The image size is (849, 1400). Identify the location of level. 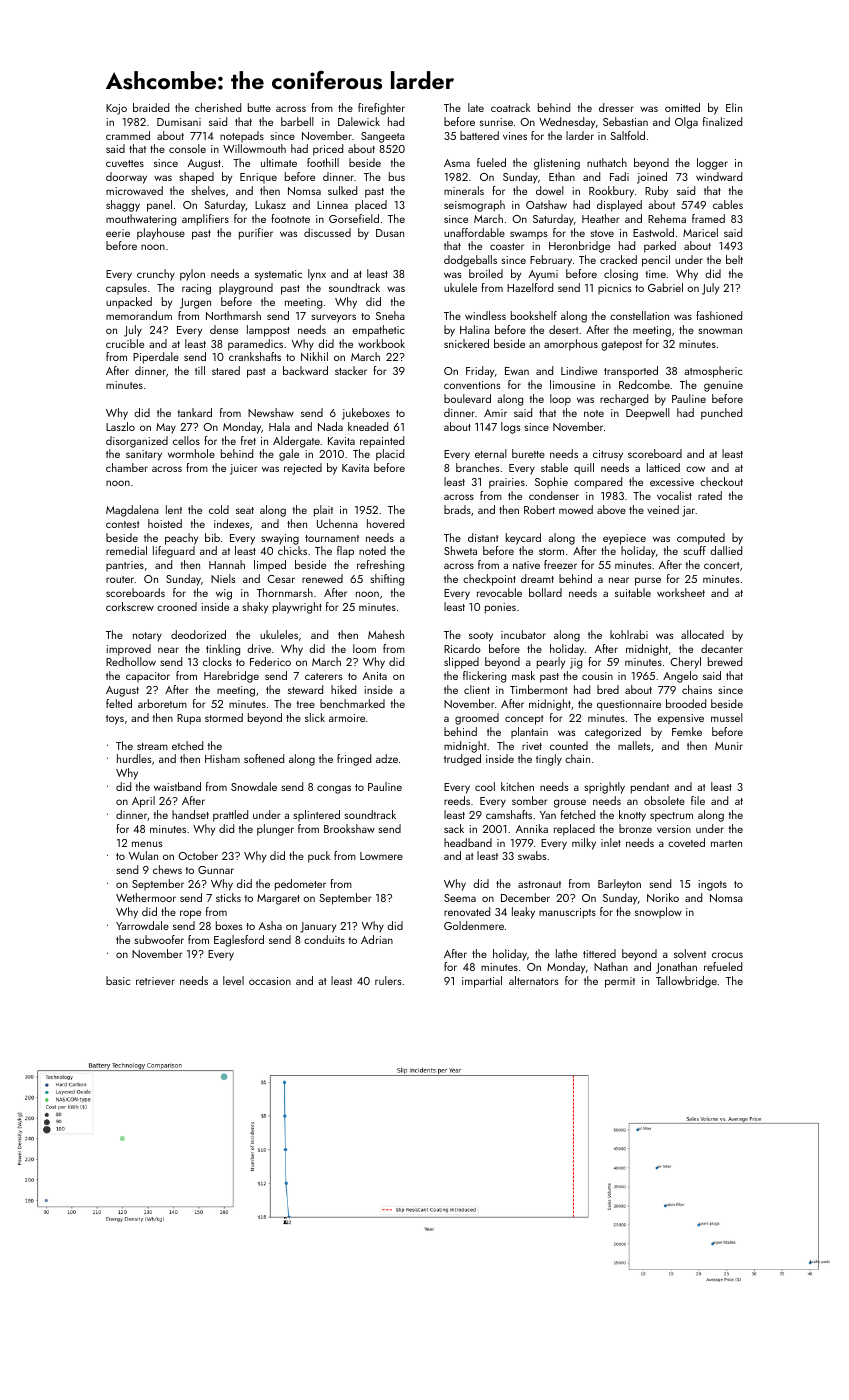
(233, 980).
